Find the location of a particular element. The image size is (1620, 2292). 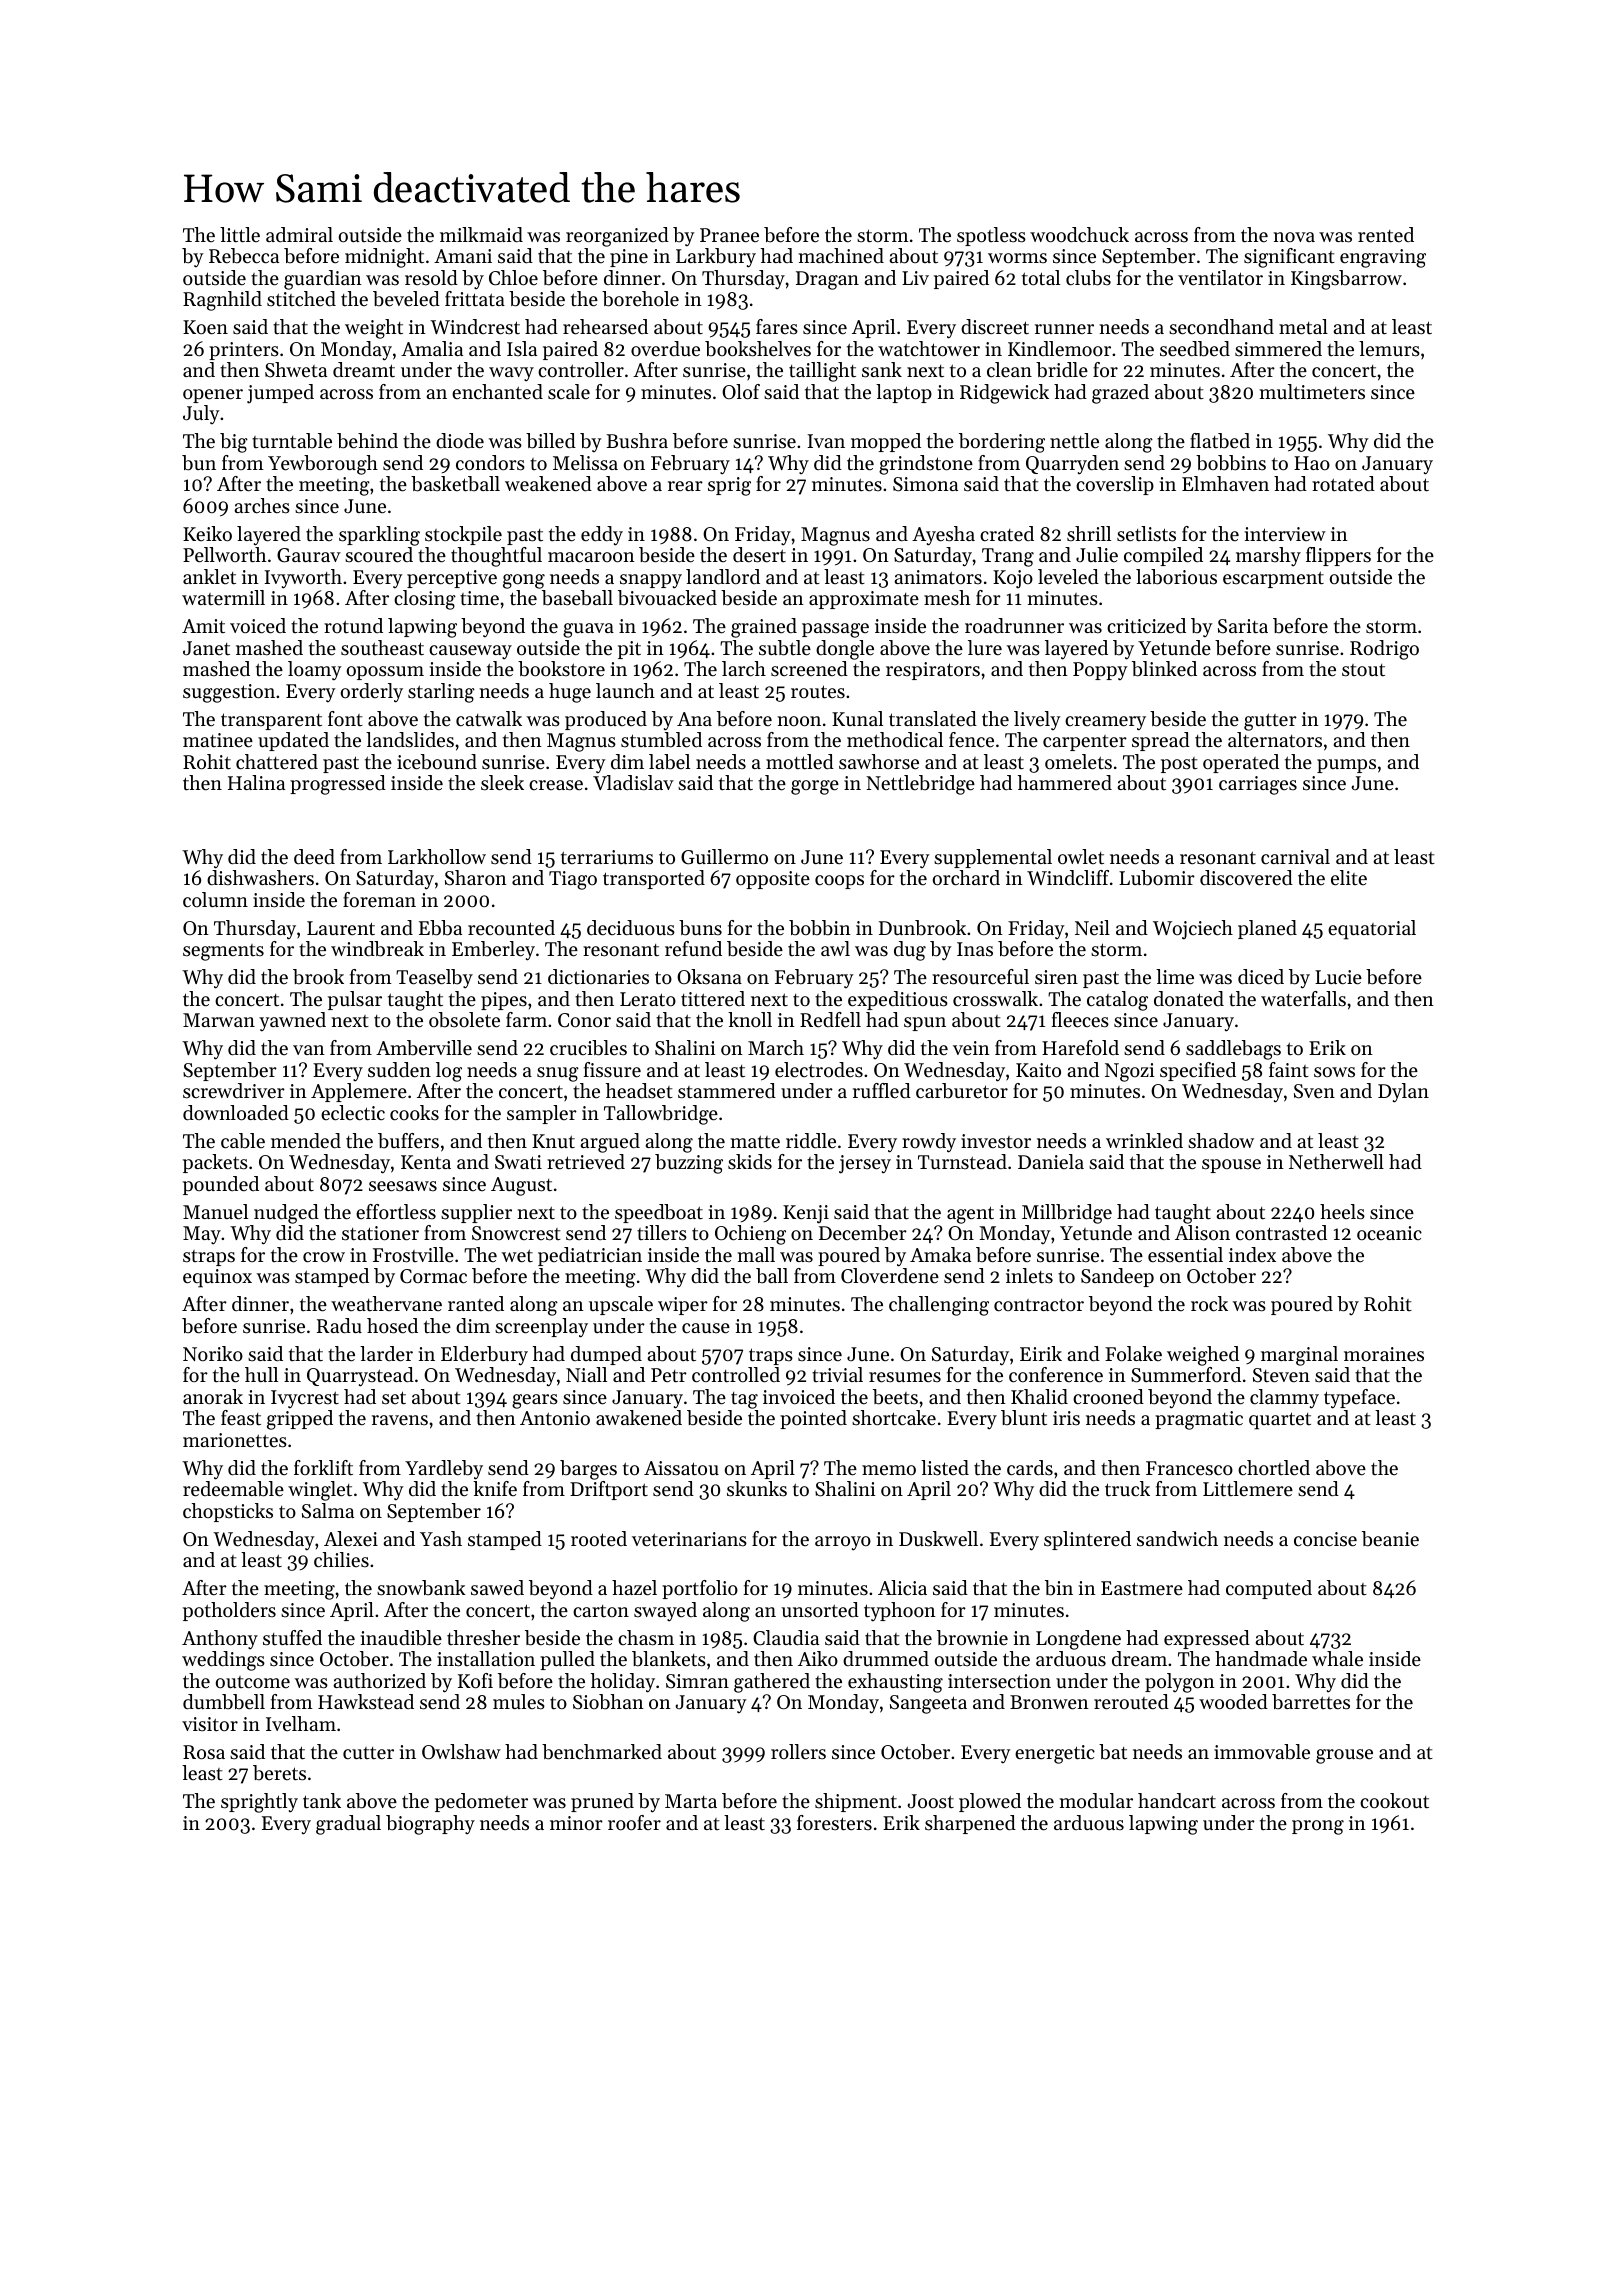

benchmarked is located at coordinates (602, 1752).
